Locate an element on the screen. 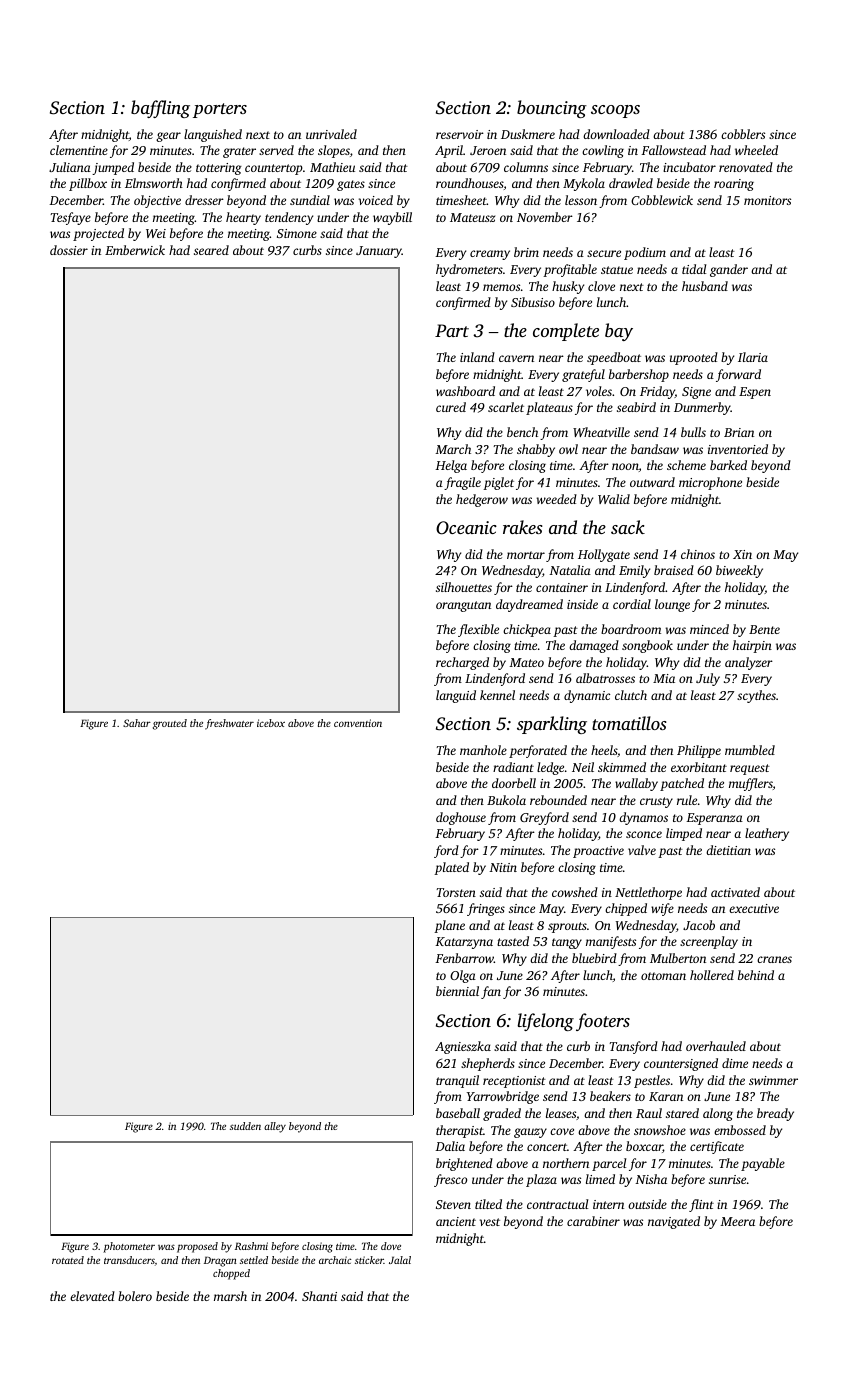 Image resolution: width=849 pixels, height=1400 pixels. braised is located at coordinates (674, 570).
